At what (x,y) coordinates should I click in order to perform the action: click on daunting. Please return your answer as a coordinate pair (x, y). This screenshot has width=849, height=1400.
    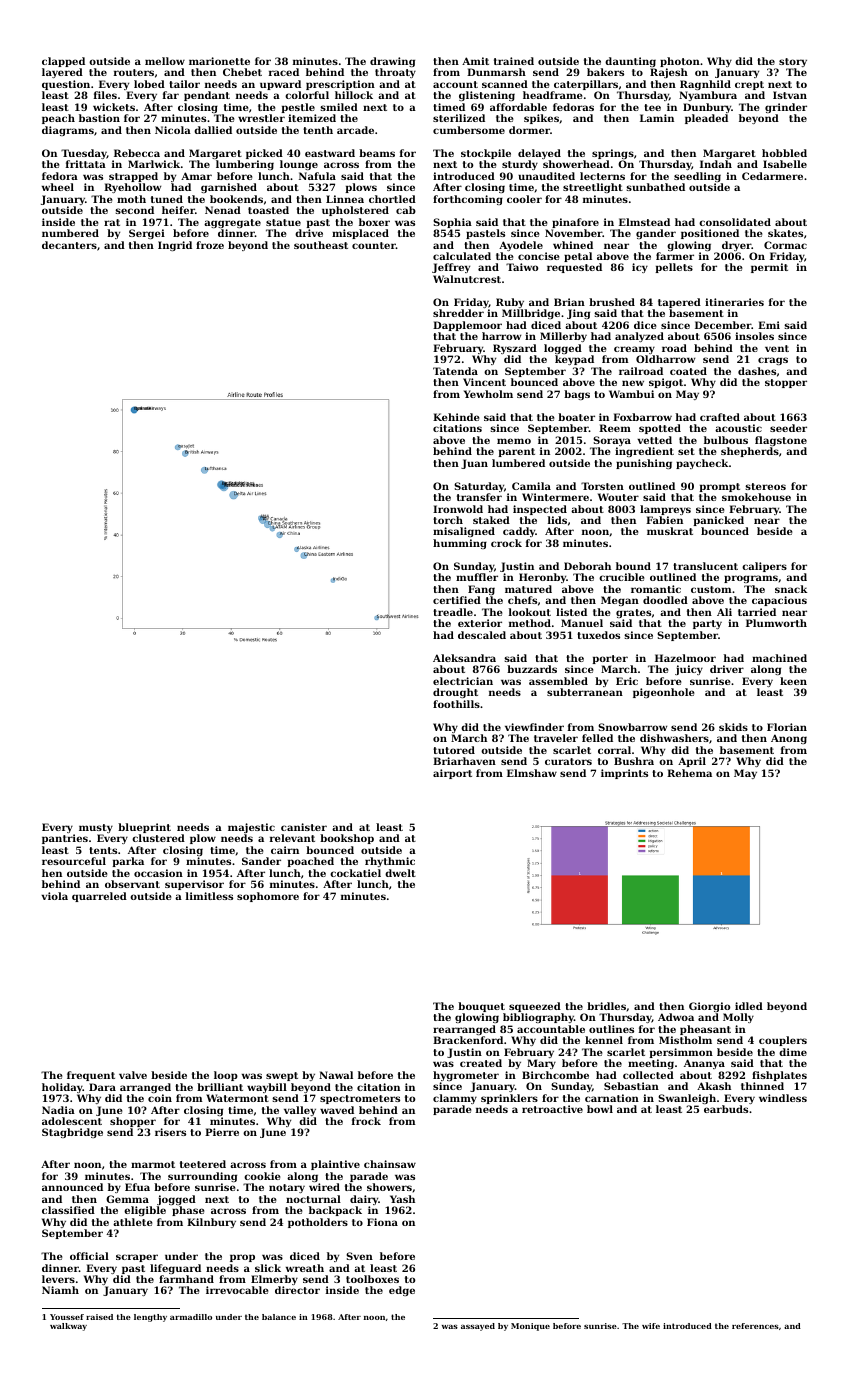
    Looking at the image, I should click on (630, 62).
